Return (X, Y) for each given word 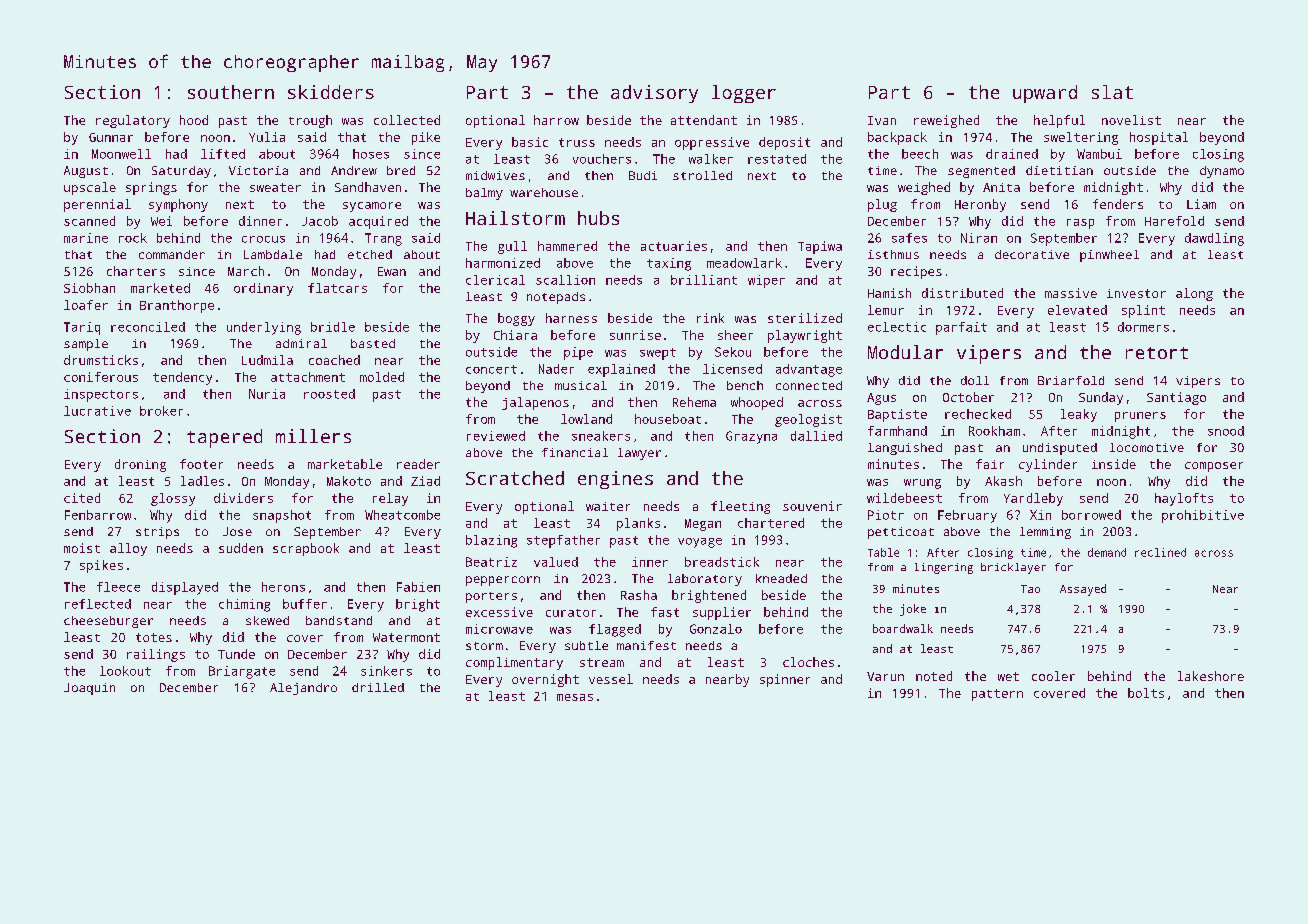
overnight (545, 680)
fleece (118, 587)
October (968, 397)
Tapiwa (820, 247)
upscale (90, 188)
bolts (1146, 693)
